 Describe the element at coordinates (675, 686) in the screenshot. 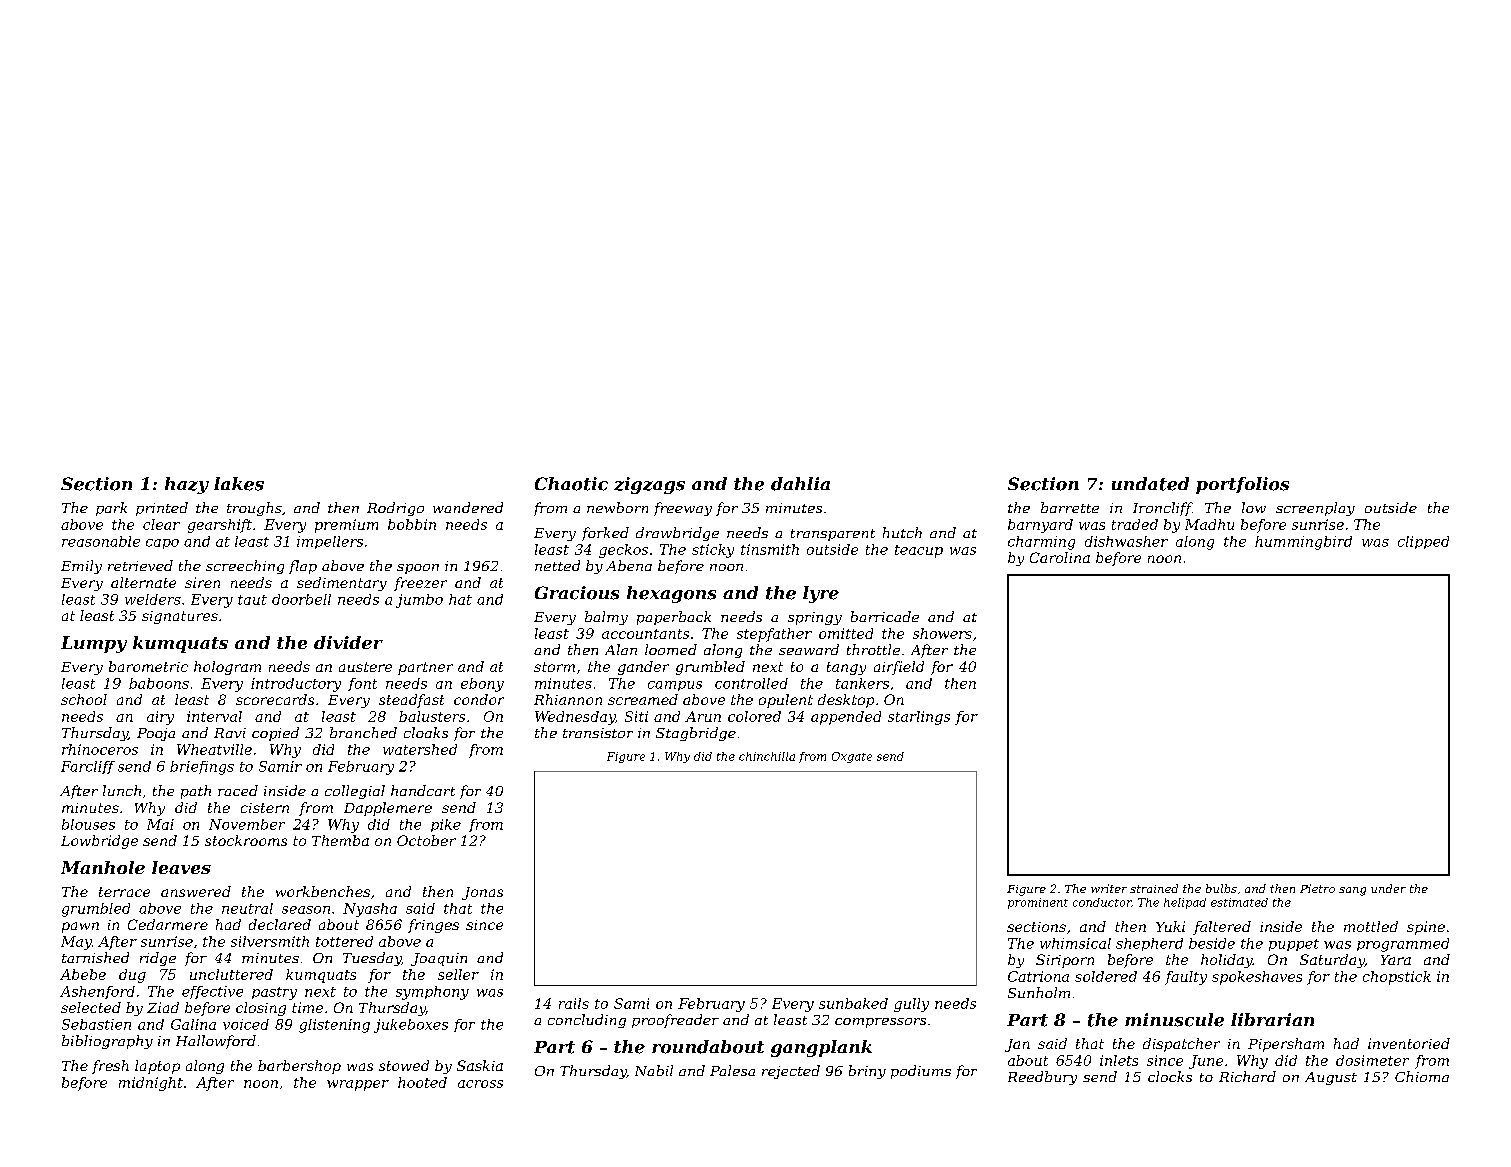

I see `campus` at that location.
